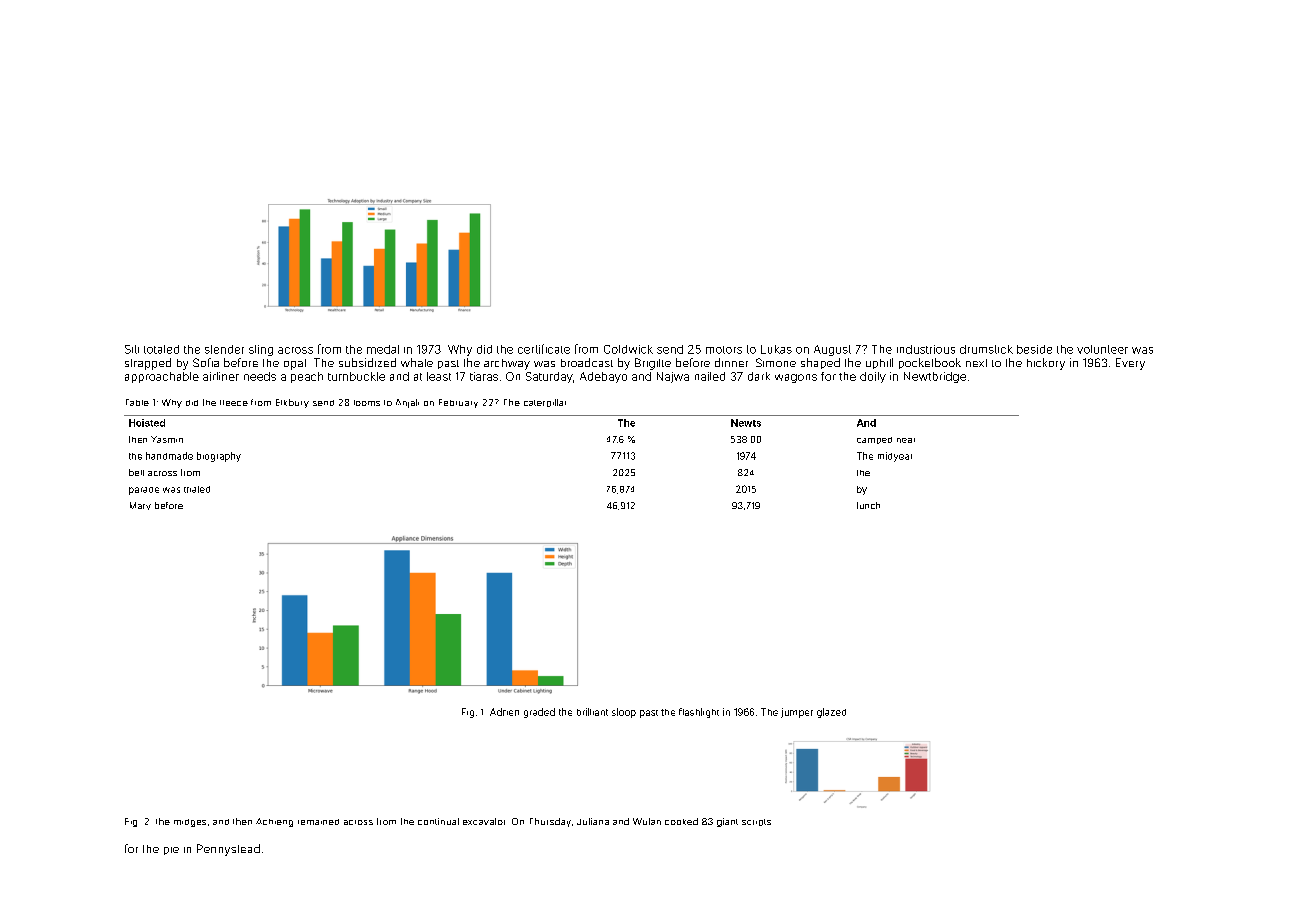 The image size is (1308, 924). I want to click on Pennystead, so click(228, 850).
